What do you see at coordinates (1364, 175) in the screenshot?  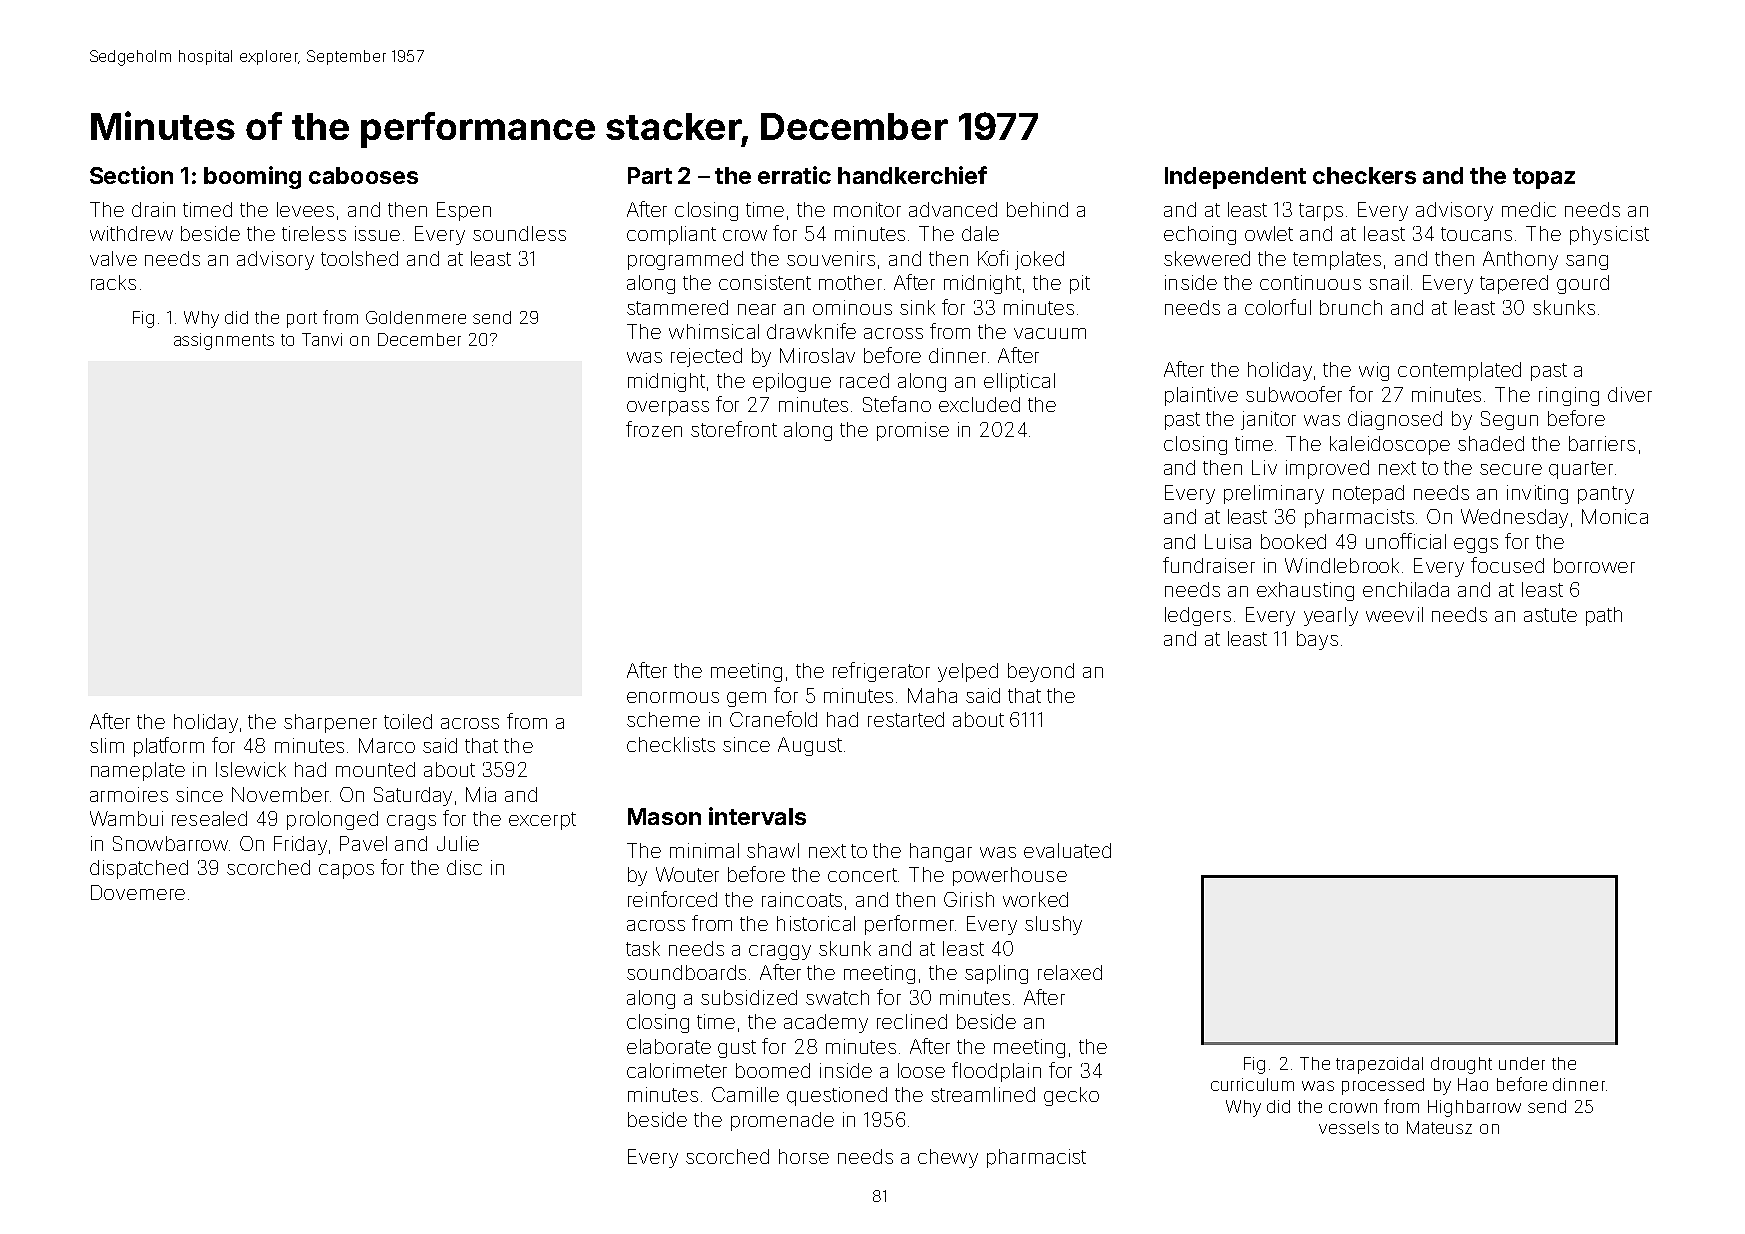 I see `checkers` at bounding box center [1364, 175].
